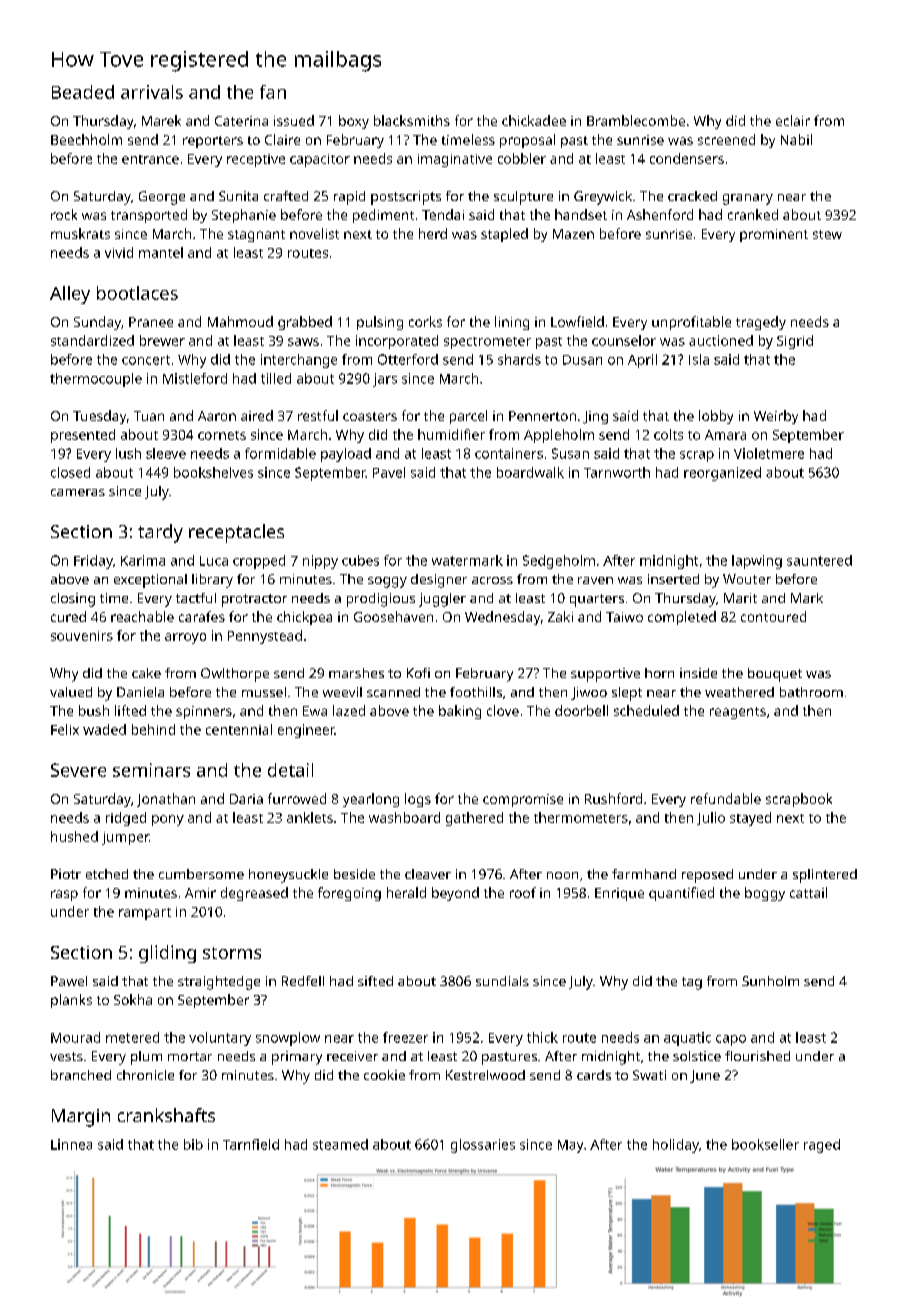  I want to click on Alley, so click(70, 295).
